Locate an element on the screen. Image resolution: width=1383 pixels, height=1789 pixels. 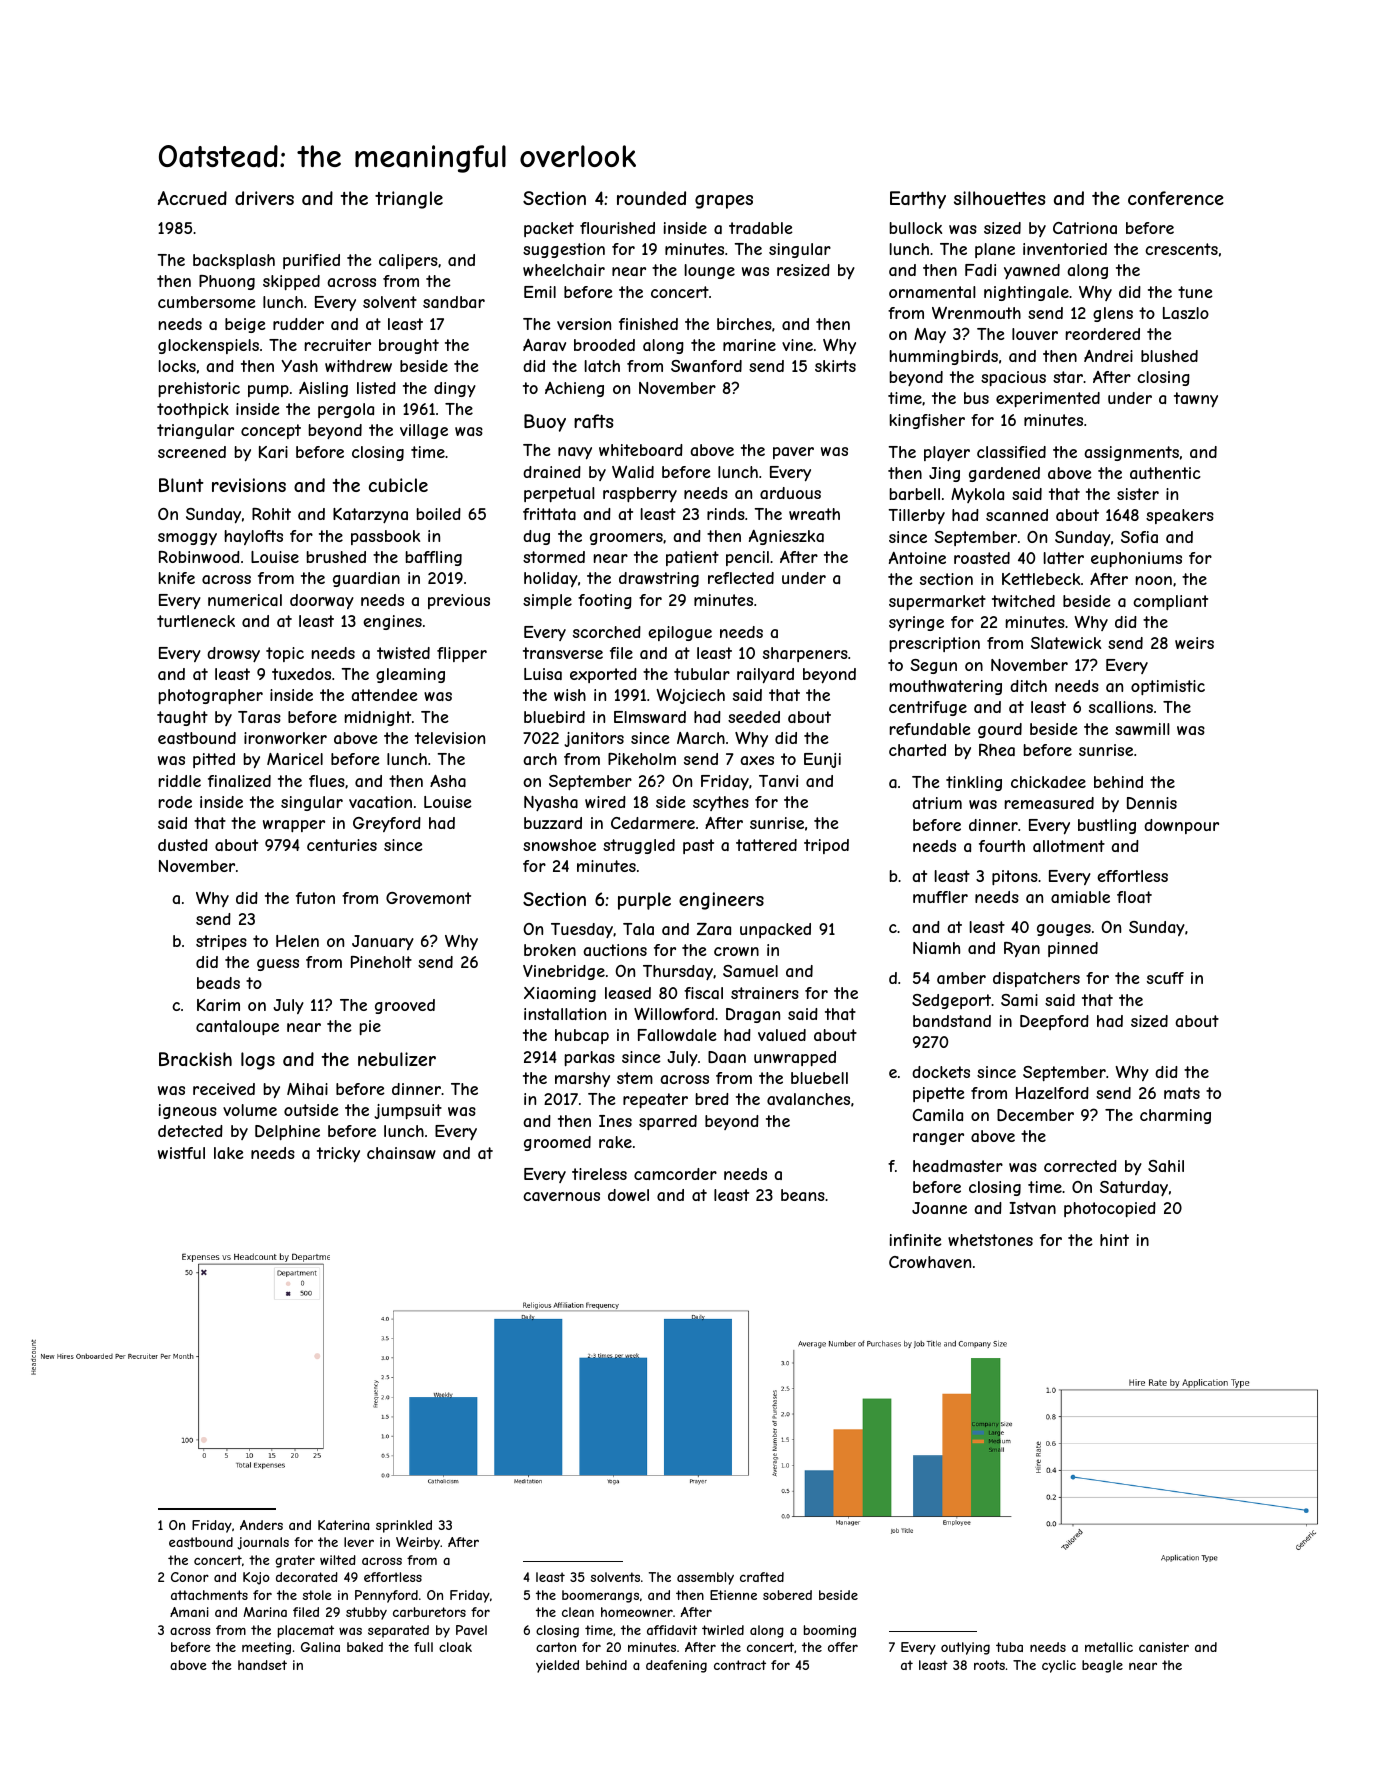
screened is located at coordinates (192, 452).
